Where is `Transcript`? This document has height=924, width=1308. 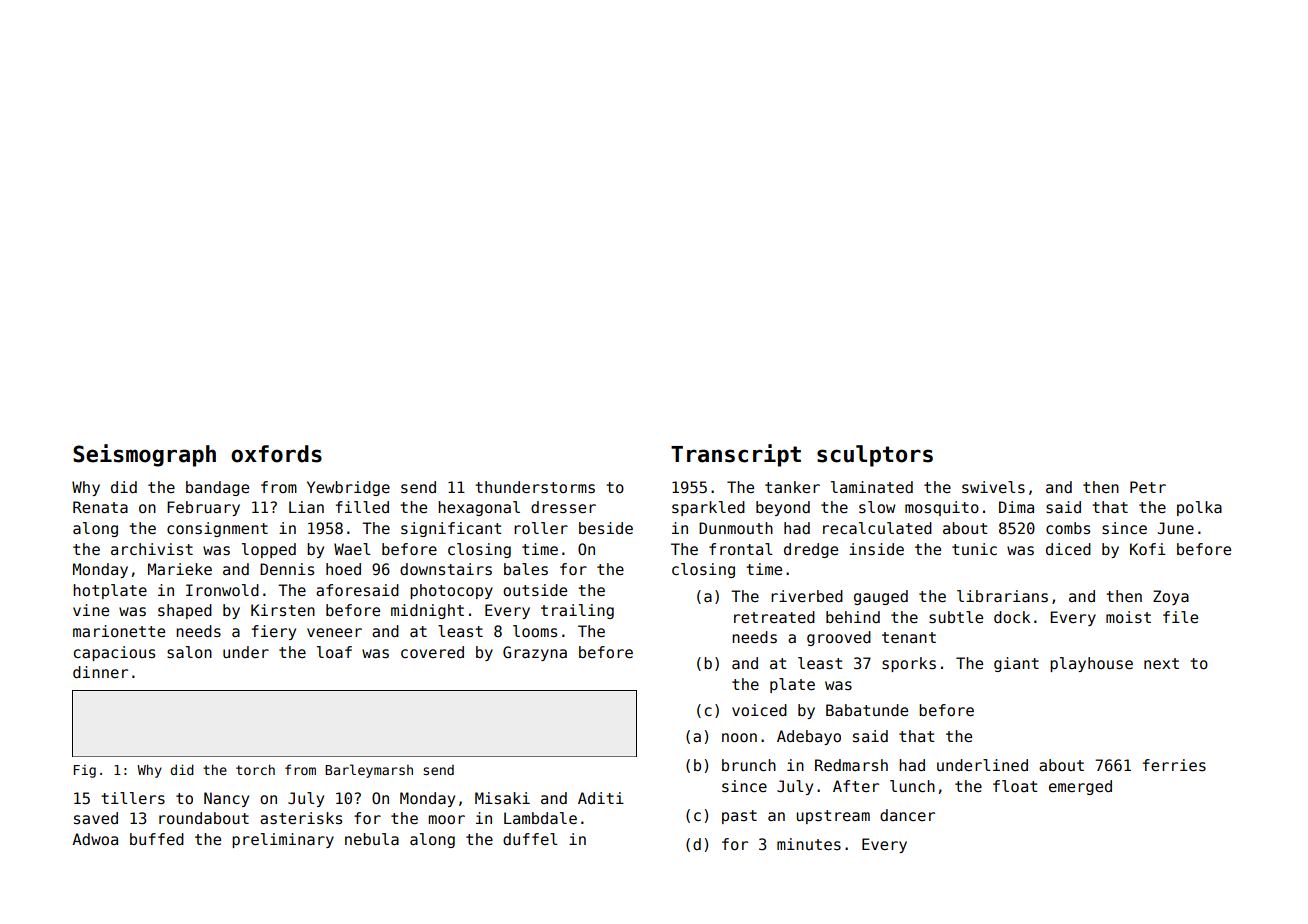 Transcript is located at coordinates (736, 455).
